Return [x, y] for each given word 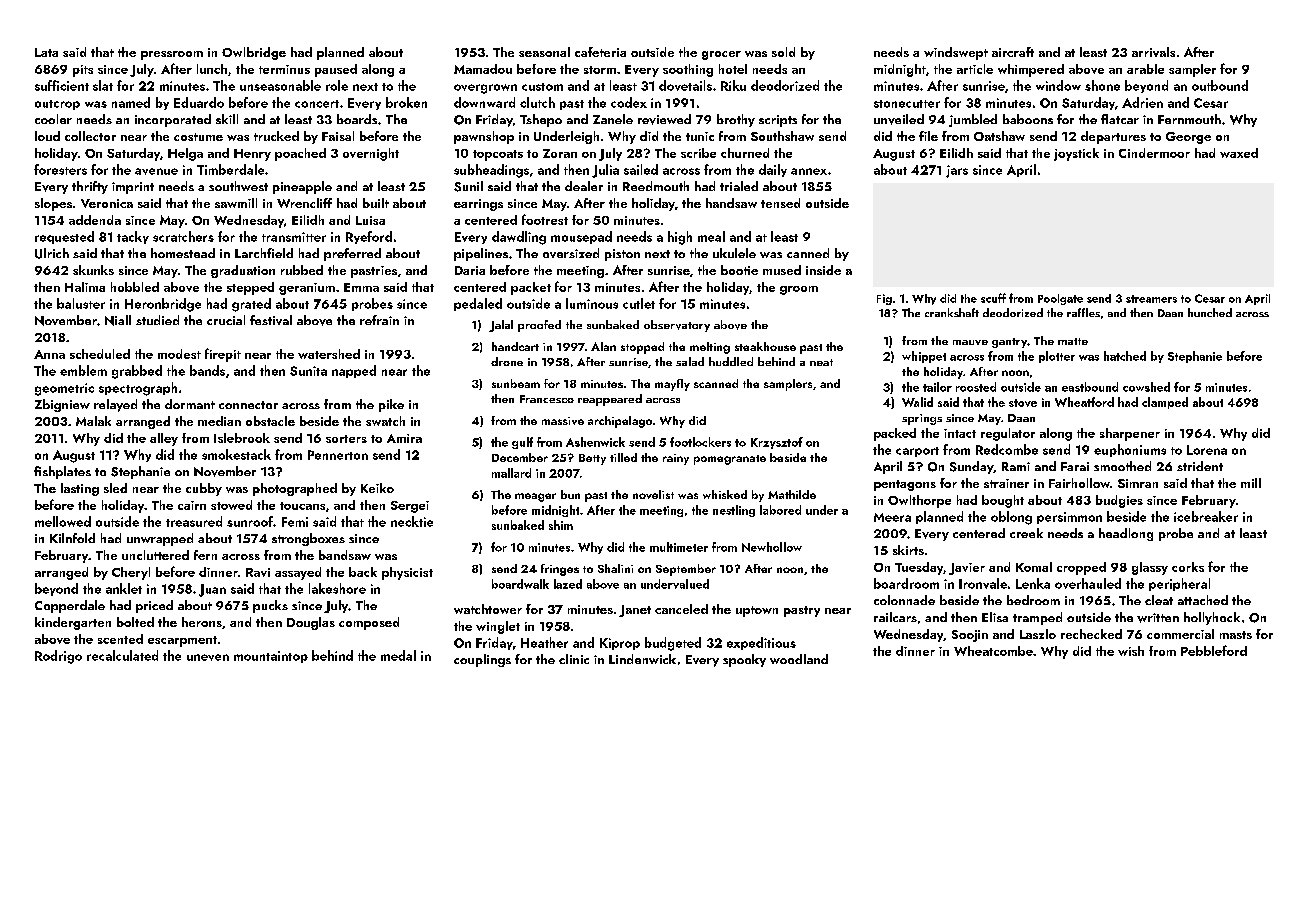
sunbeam [516, 383]
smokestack [236, 454]
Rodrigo [58, 657]
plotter [1057, 357]
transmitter [294, 237]
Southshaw [782, 136]
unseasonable [280, 85]
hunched [1210, 312]
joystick [1076, 154]
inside [823, 270]
